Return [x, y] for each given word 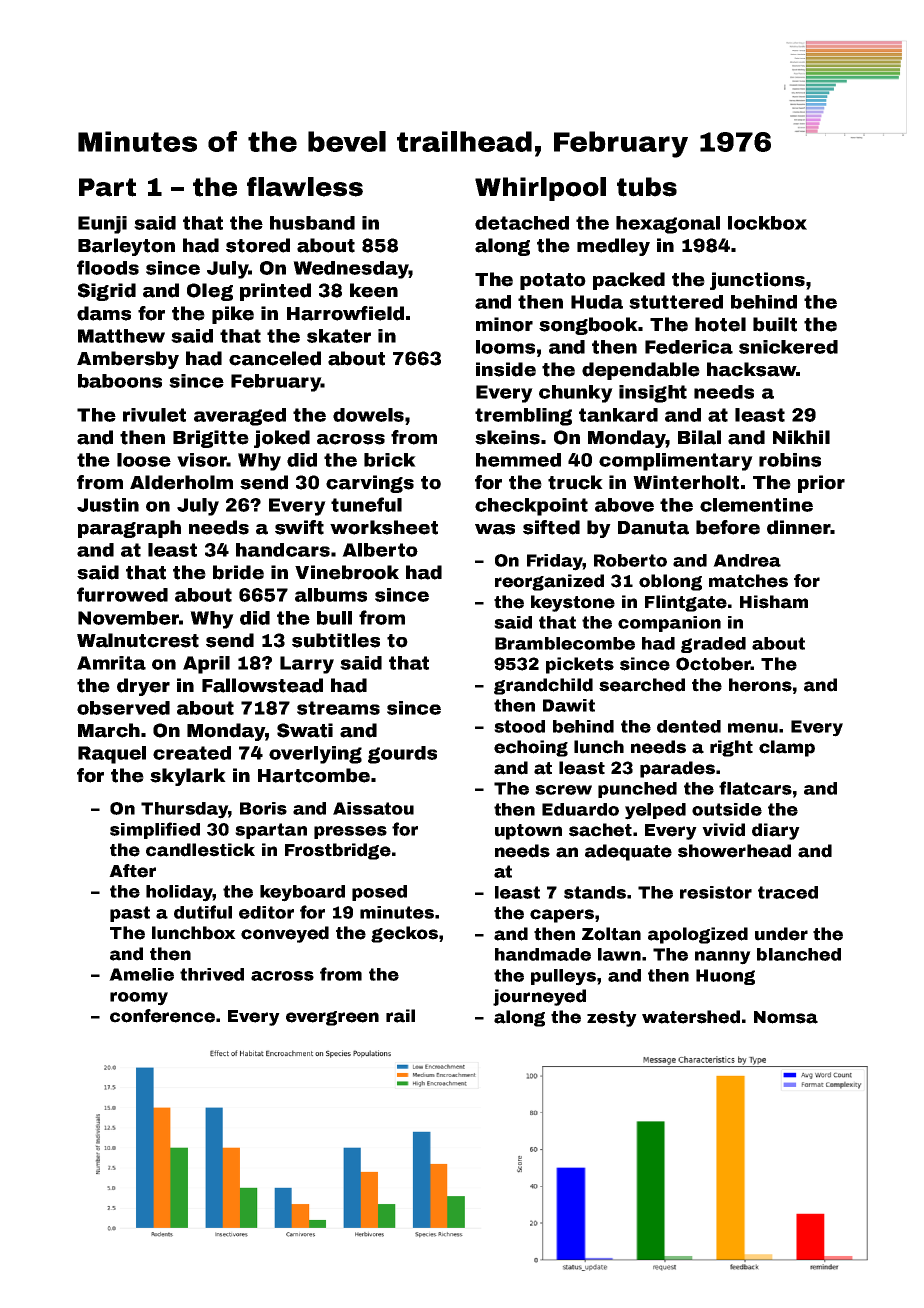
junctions [757, 281]
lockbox [767, 223]
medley [613, 247]
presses [350, 832]
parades [677, 769]
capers [562, 916]
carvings [370, 484]
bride [238, 572]
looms [505, 347]
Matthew [121, 336]
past [130, 914]
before [728, 527]
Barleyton [126, 247]
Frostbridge [338, 851]
